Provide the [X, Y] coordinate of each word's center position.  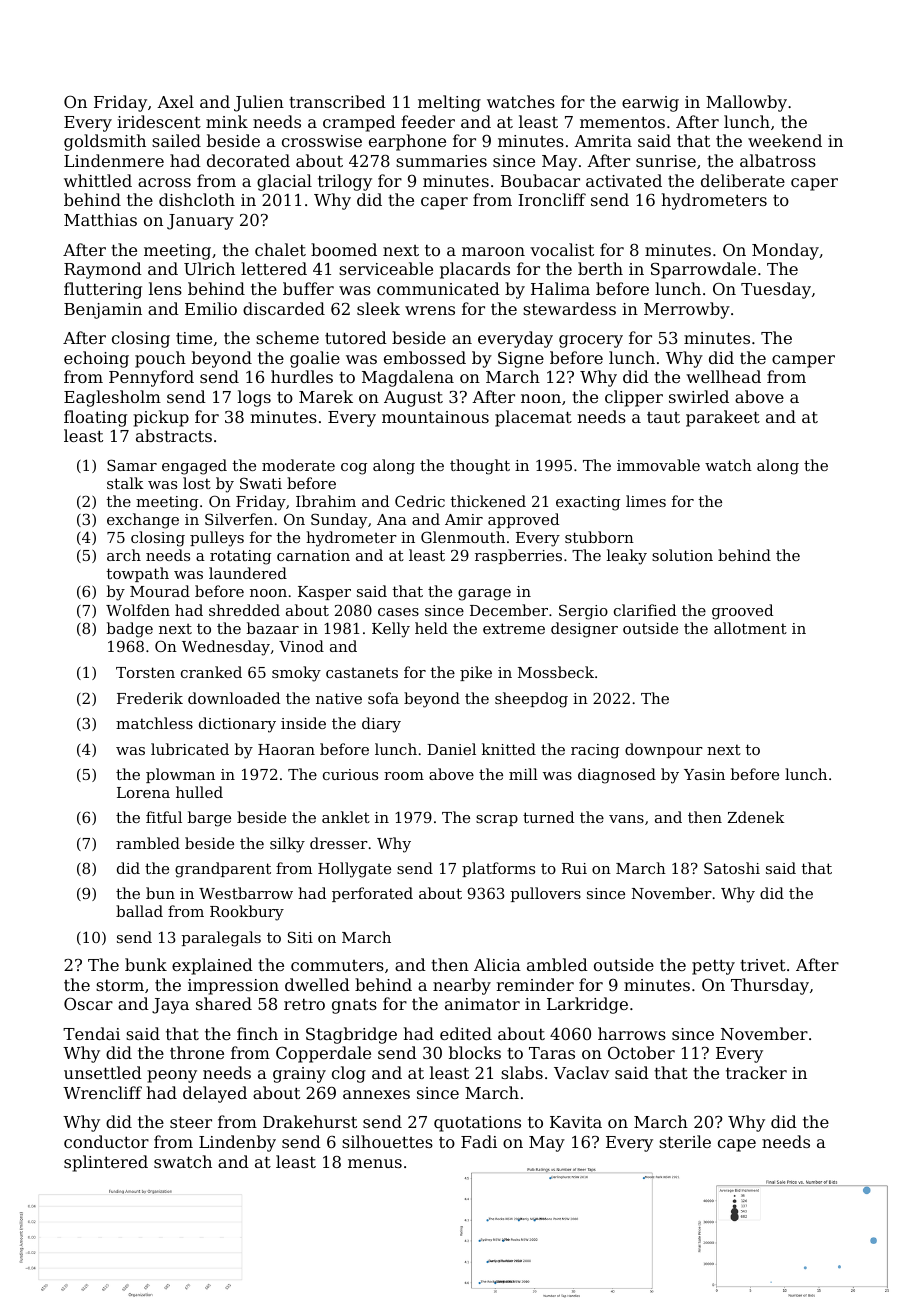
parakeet [723, 418]
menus [375, 1163]
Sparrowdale [703, 270]
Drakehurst [310, 1121]
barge [209, 819]
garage [484, 595]
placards [475, 270]
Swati [261, 483]
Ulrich [209, 268]
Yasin [704, 774]
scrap [497, 820]
